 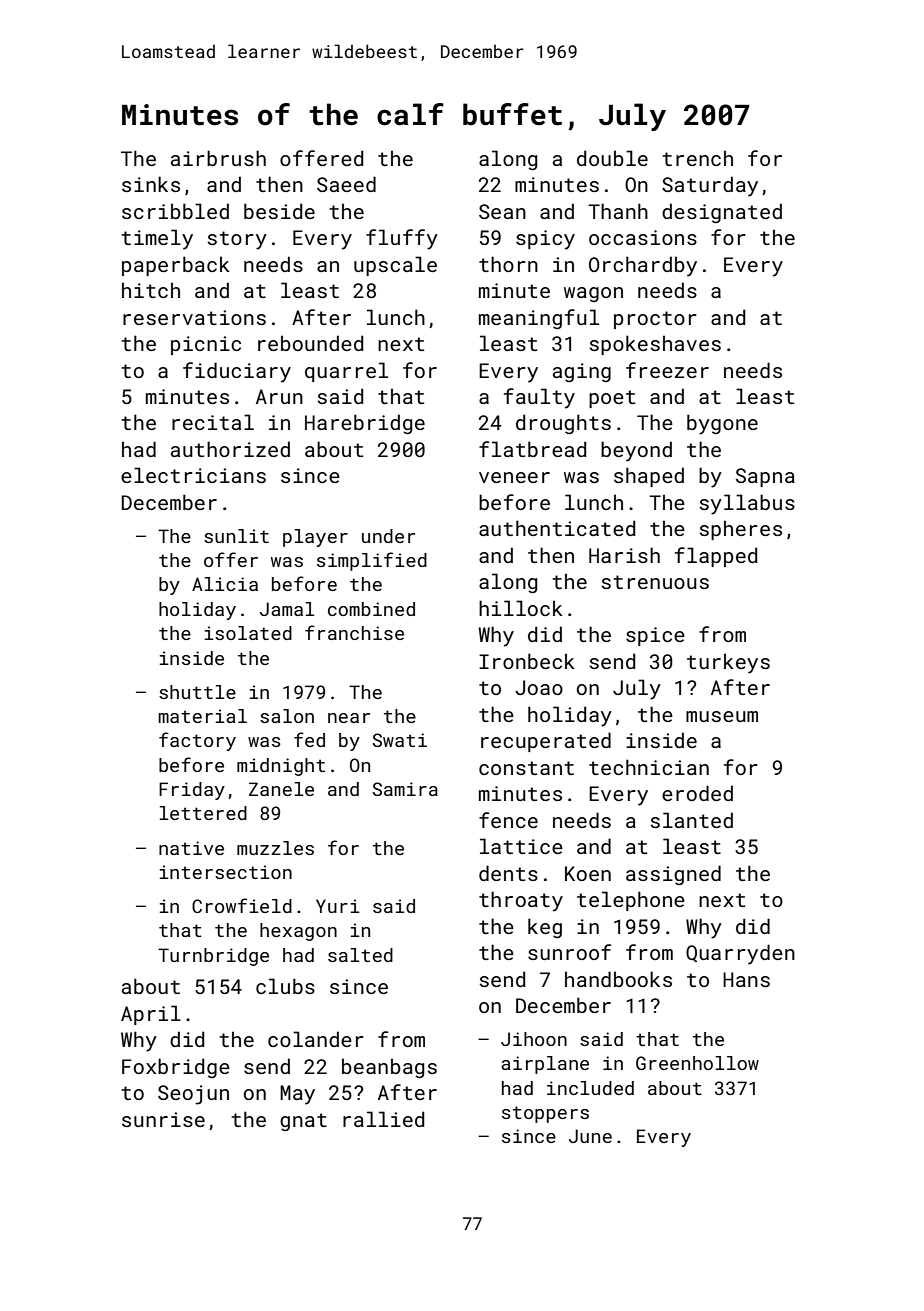 What do you see at coordinates (667, 370) in the screenshot?
I see `freezer` at bounding box center [667, 370].
